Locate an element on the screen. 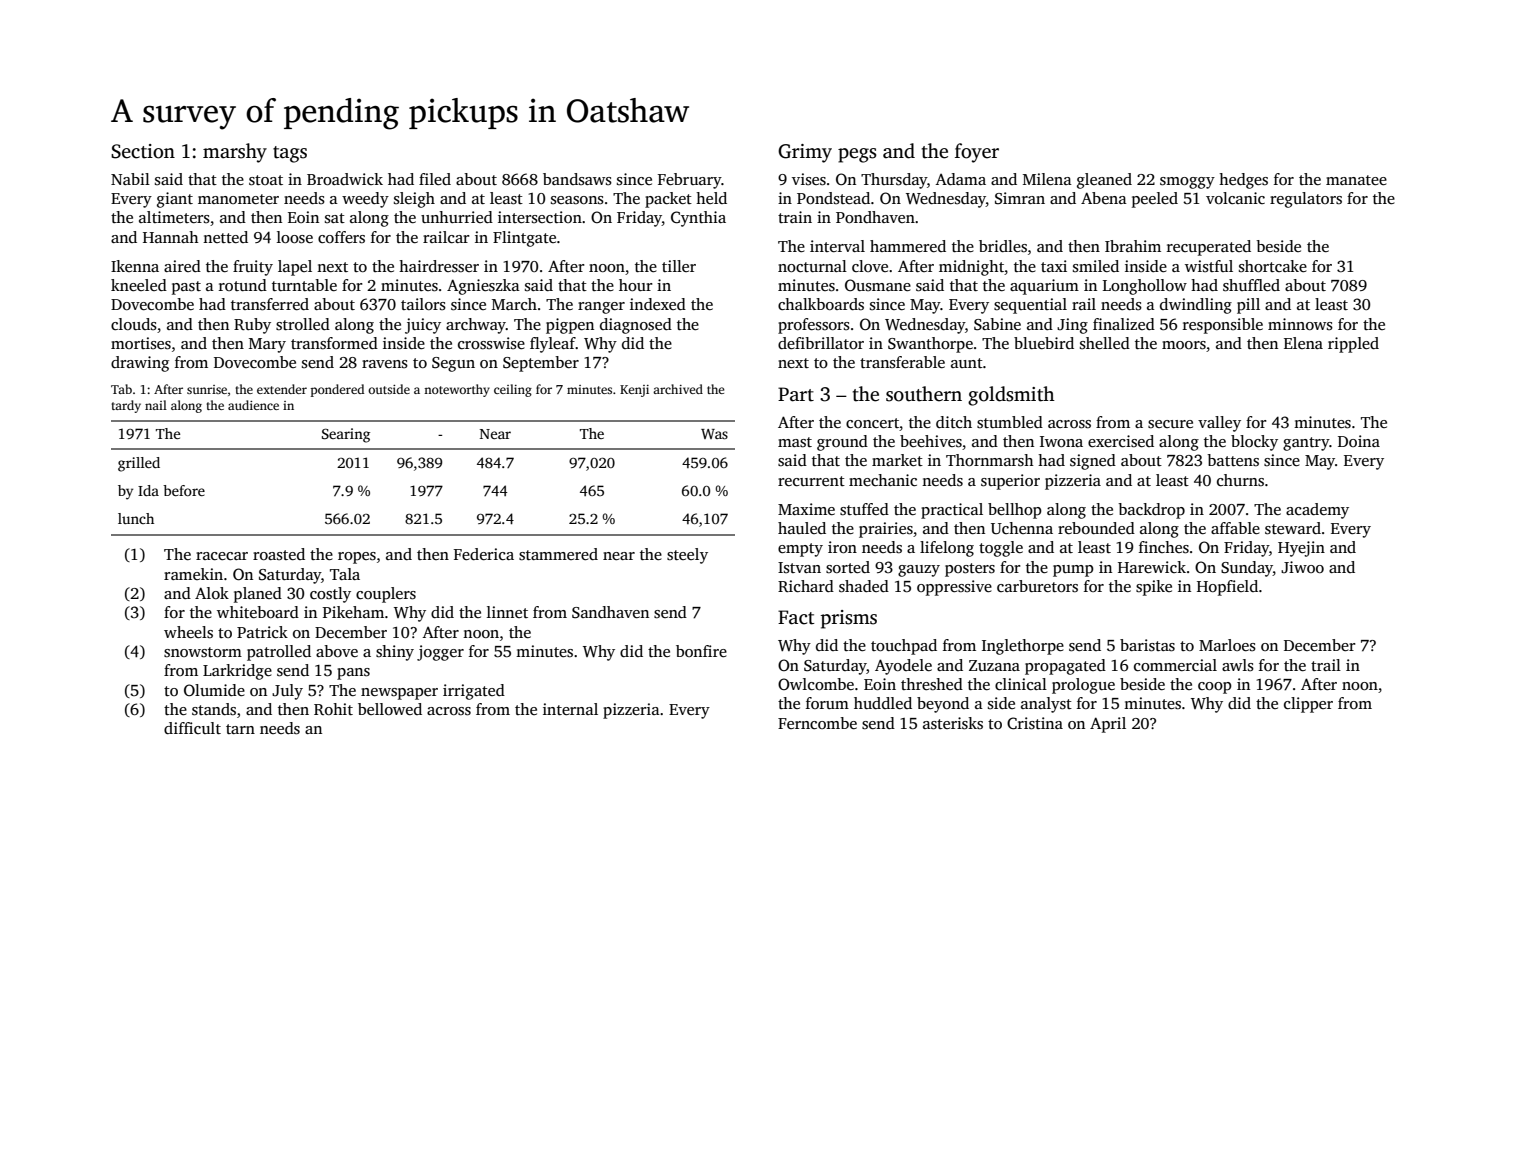  wheels is located at coordinates (188, 632).
